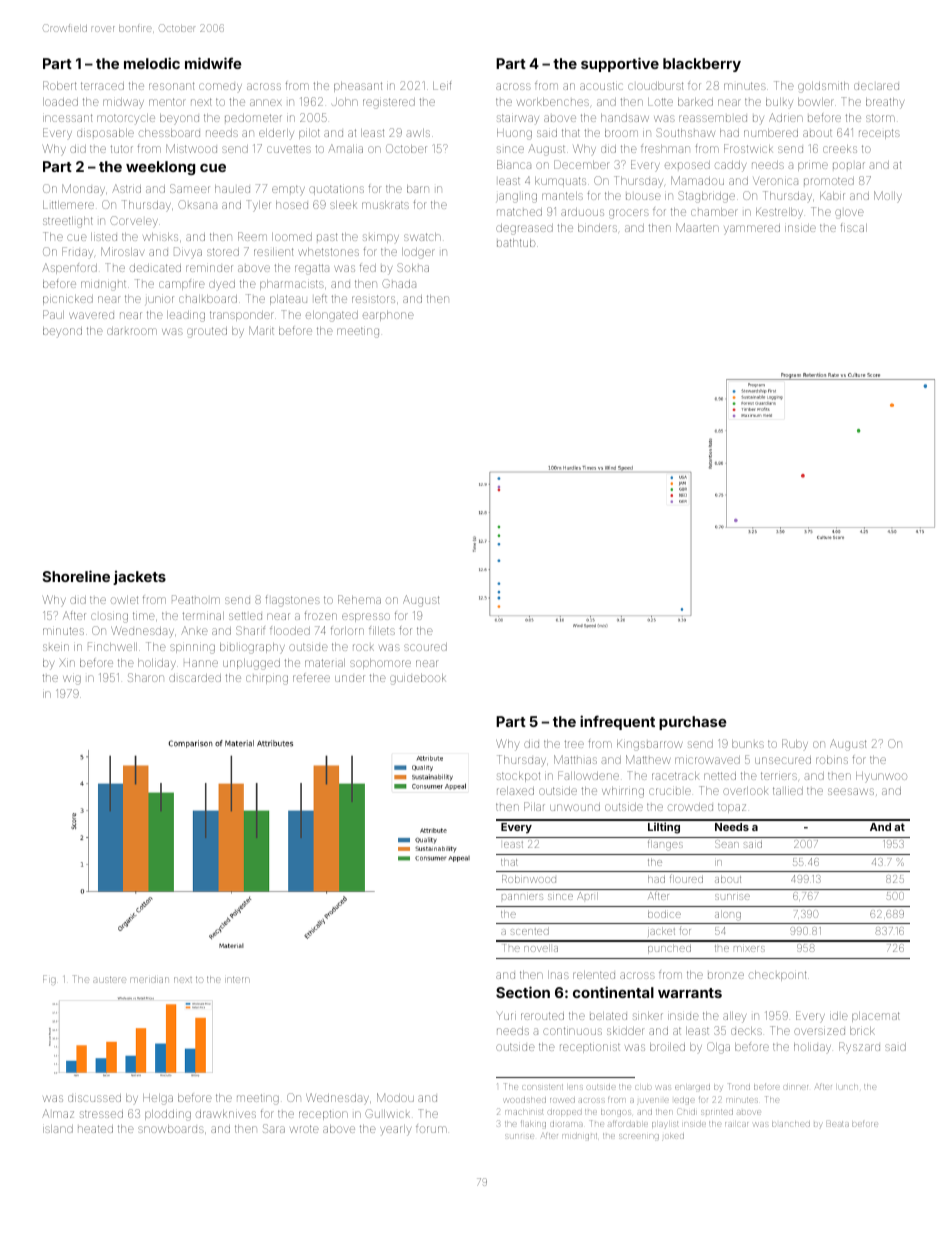 This document has width=952, height=1233. What do you see at coordinates (697, 227) in the document?
I see `Maarten` at bounding box center [697, 227].
